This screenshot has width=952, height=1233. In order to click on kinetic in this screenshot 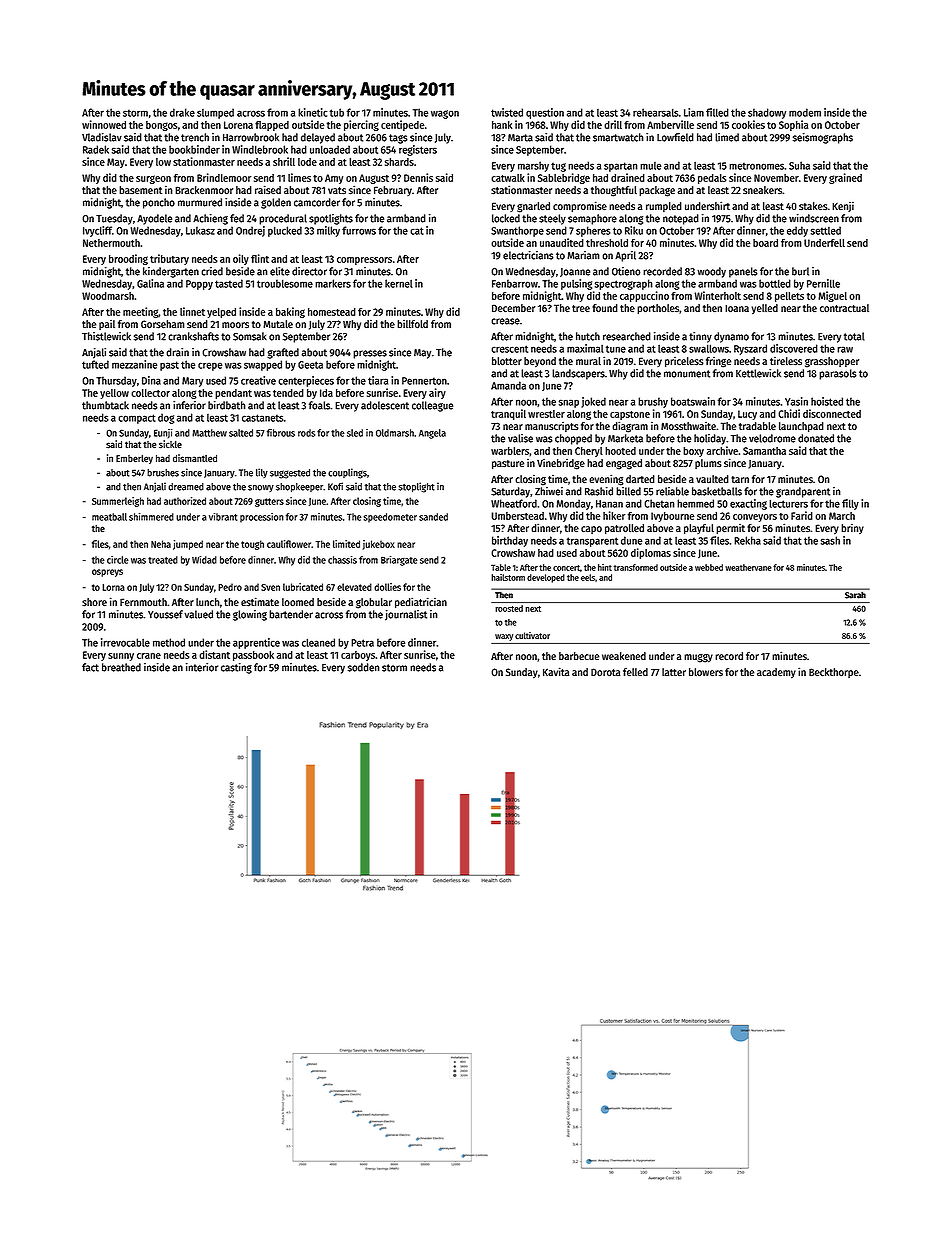, I will do `click(313, 112)`.
